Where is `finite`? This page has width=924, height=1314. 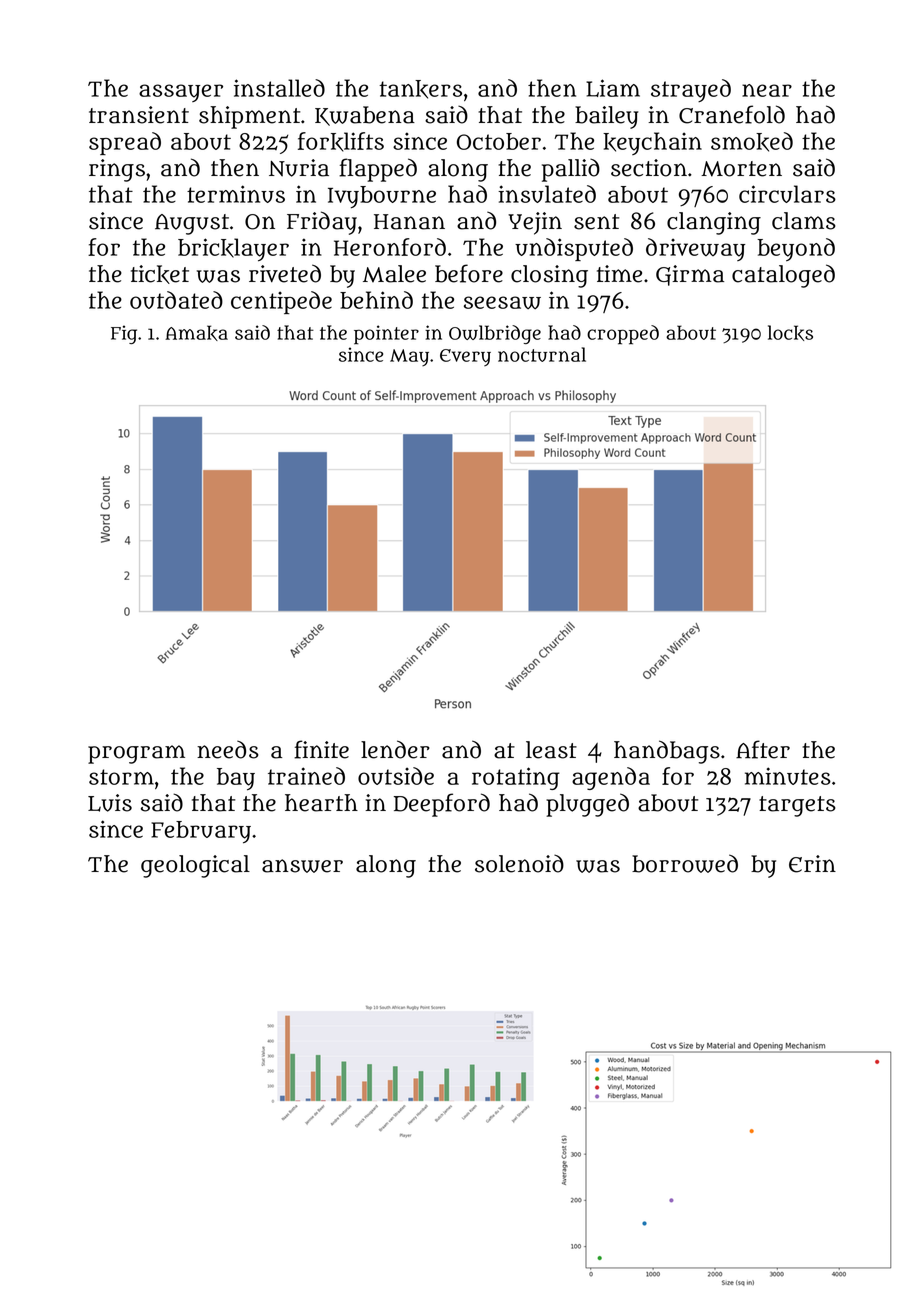
finite is located at coordinates (321, 749).
